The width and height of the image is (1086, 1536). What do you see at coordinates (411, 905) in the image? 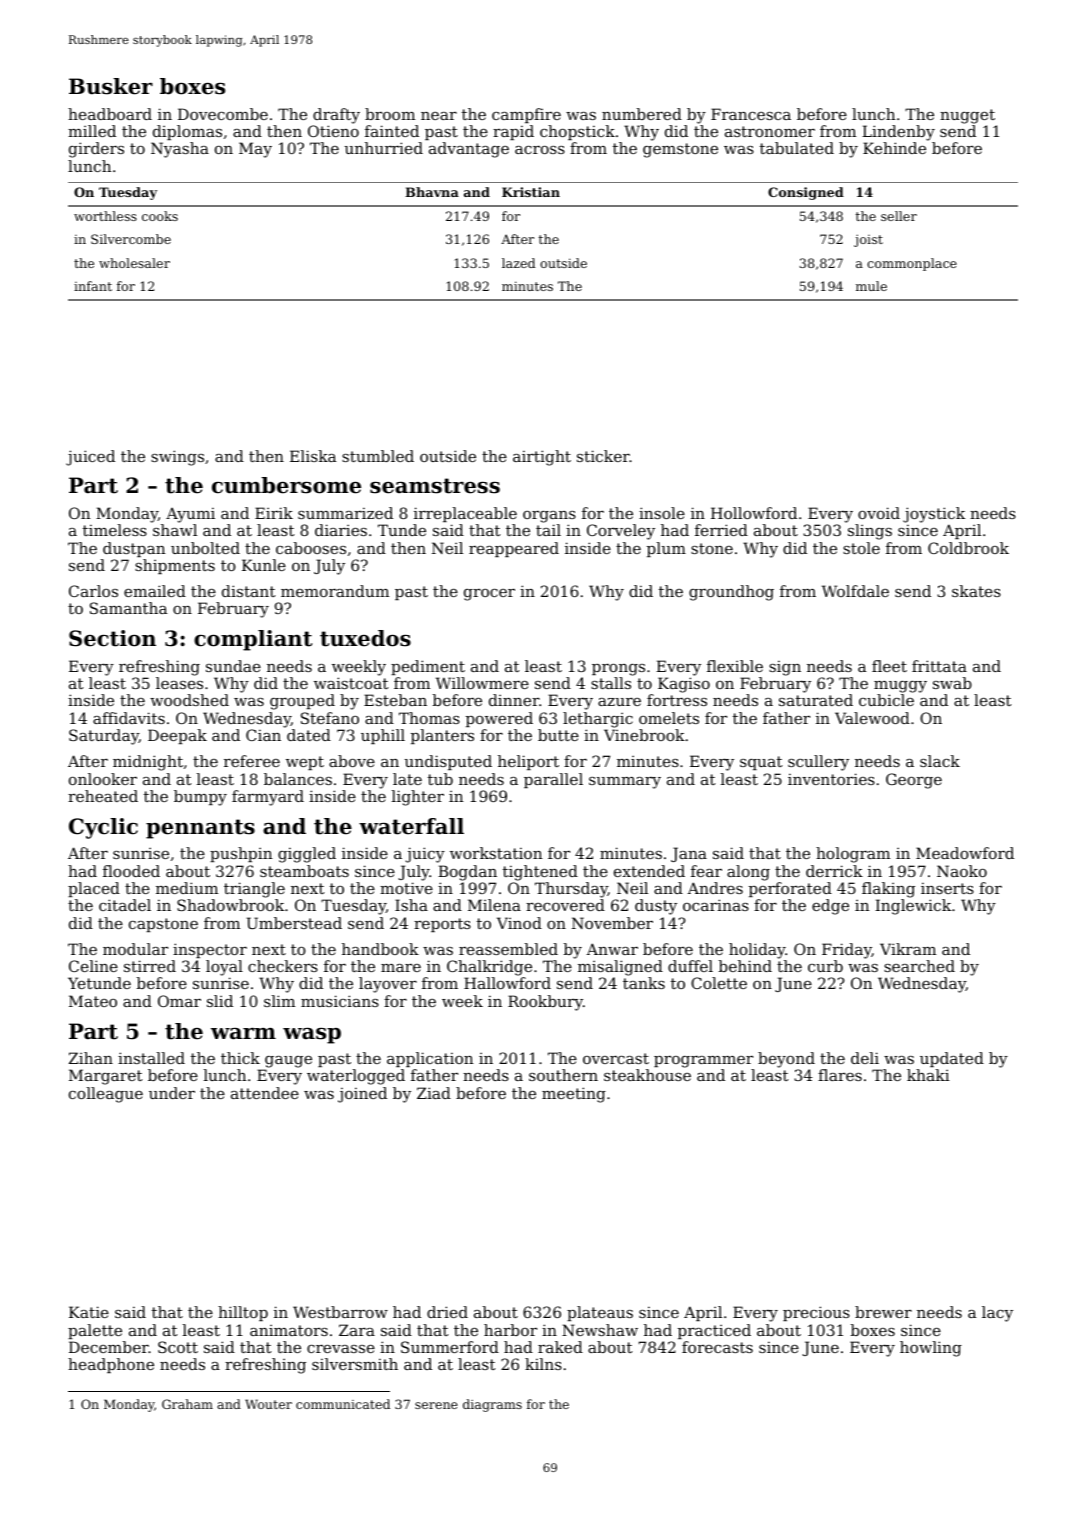
I see `Isha` at bounding box center [411, 905].
